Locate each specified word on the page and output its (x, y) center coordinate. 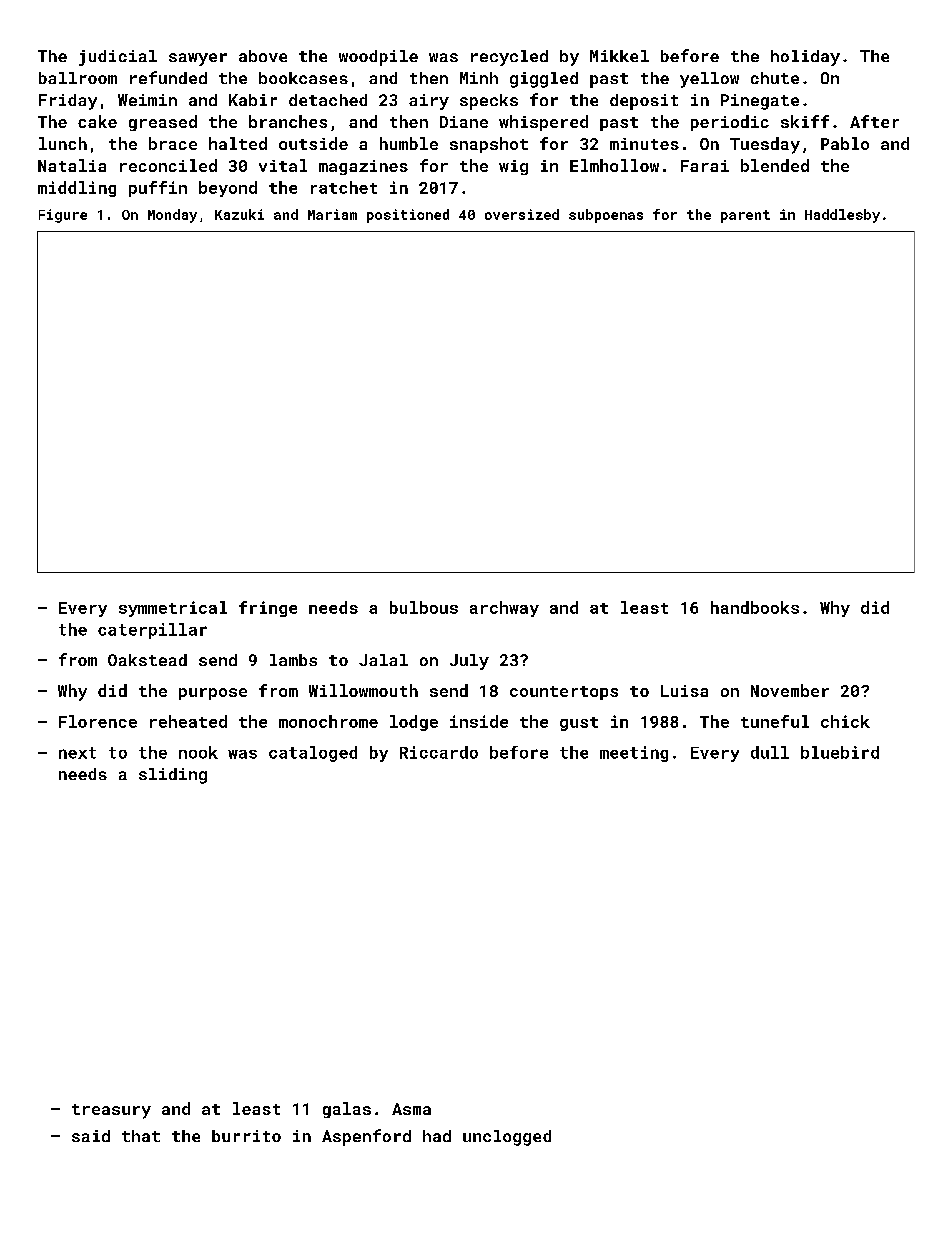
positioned (408, 216)
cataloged (313, 754)
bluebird (840, 752)
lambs (293, 660)
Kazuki (239, 214)
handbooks (755, 607)
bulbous (424, 607)
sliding (173, 776)
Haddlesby (842, 216)
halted (238, 143)
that (141, 1136)
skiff (805, 121)
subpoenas (606, 216)
